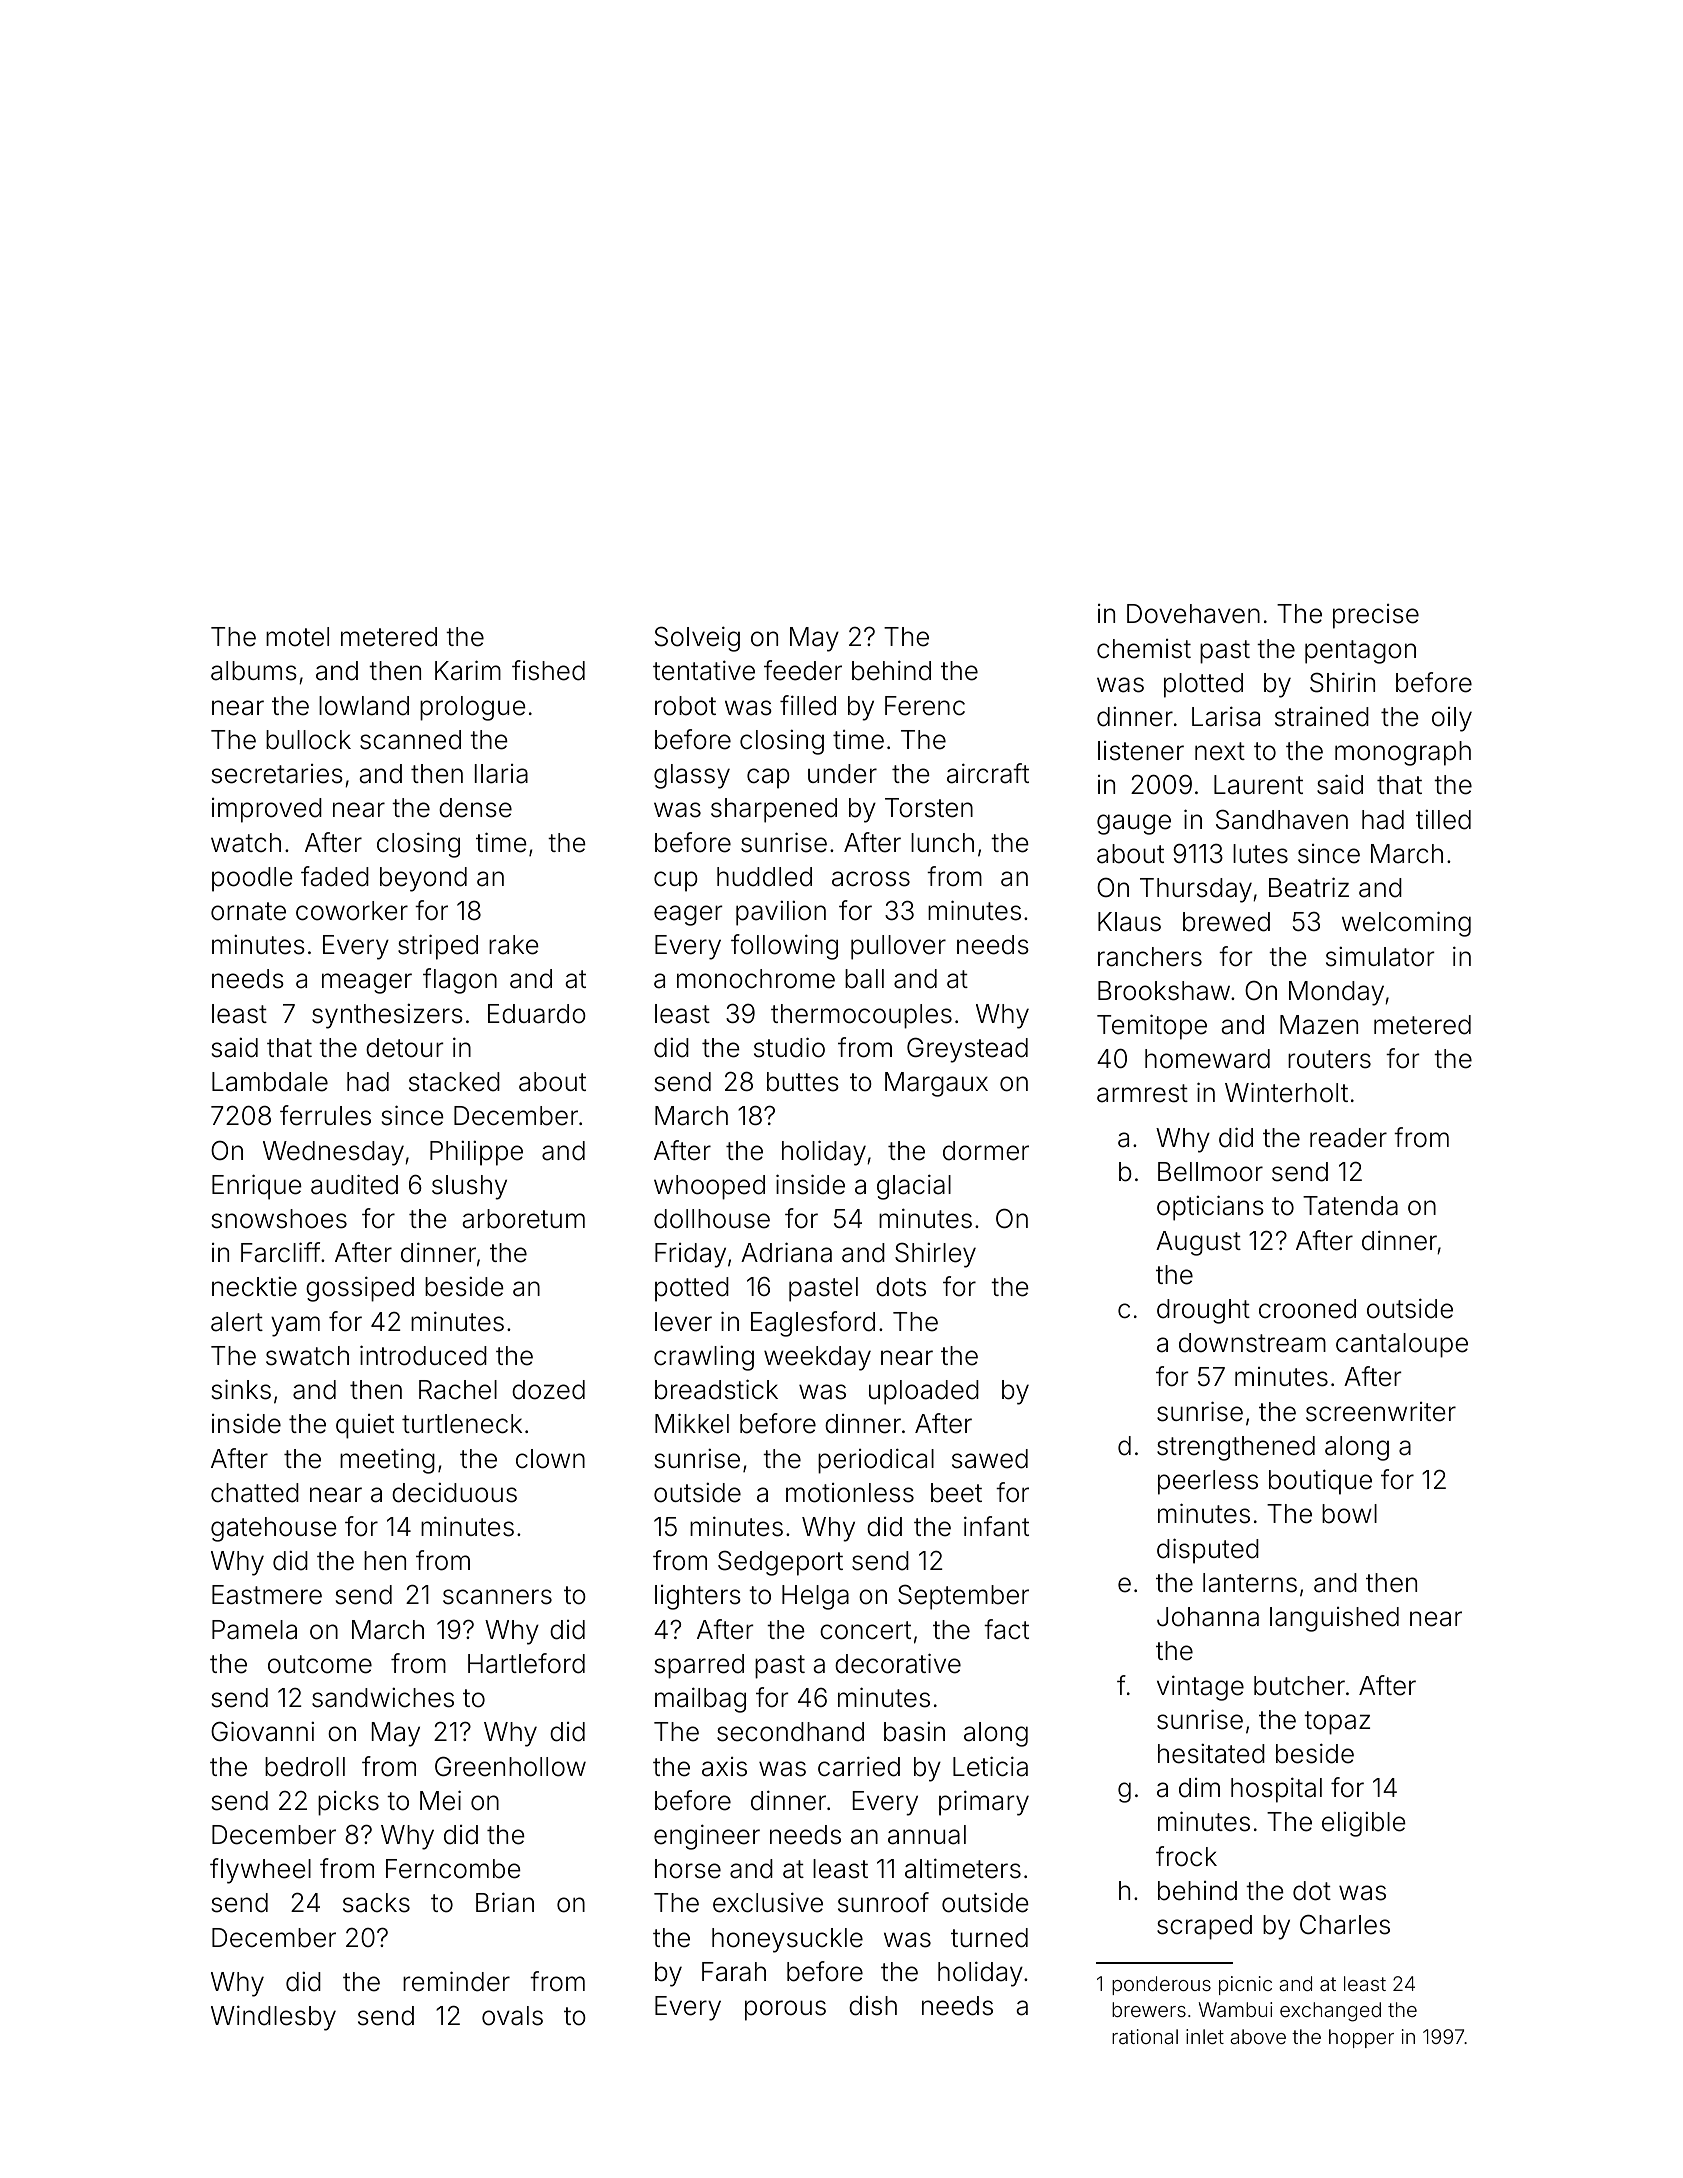 The width and height of the document is (1683, 2178). Describe the element at coordinates (1193, 614) in the document. I see `Dovehaven` at that location.
